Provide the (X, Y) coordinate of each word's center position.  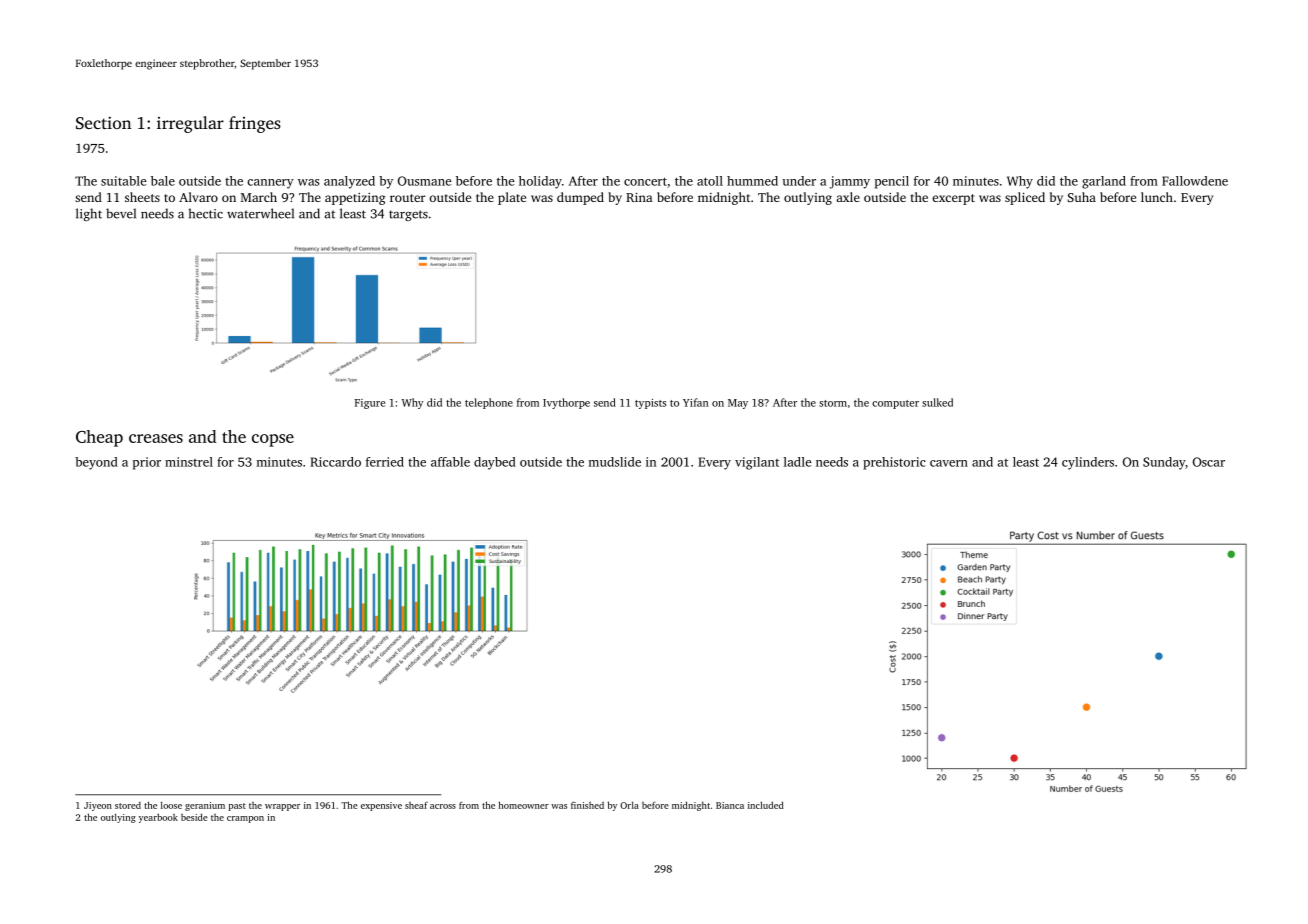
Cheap (99, 438)
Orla (629, 805)
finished (587, 805)
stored (128, 805)
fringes (255, 124)
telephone (489, 403)
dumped (580, 198)
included (766, 805)
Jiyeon (98, 806)
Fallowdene (1195, 181)
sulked (937, 402)
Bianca (730, 805)
